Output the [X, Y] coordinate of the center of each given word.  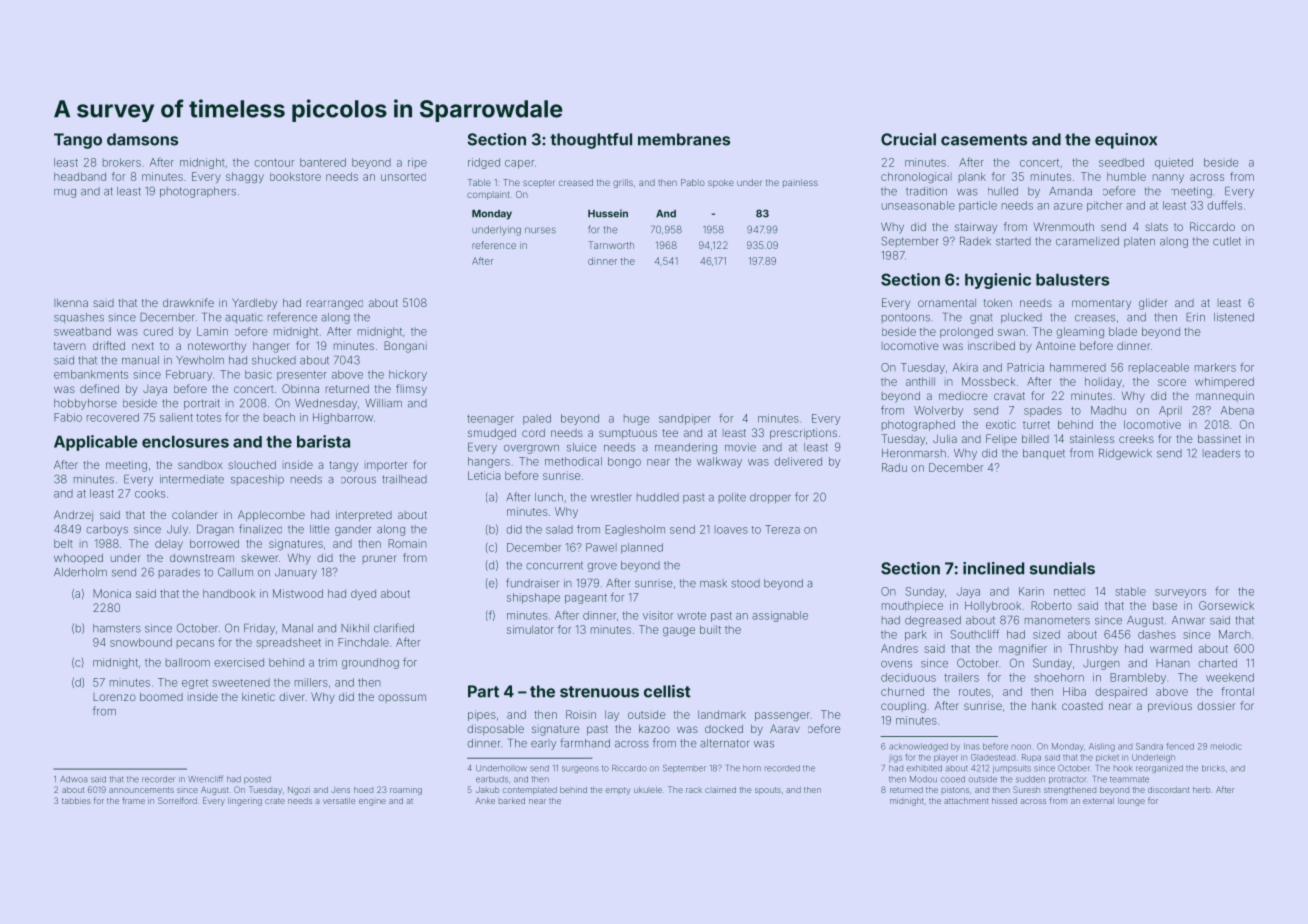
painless [800, 183]
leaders [1221, 453]
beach [279, 417]
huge [636, 419]
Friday [259, 629]
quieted [1174, 163]
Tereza [782, 529]
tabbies [76, 801]
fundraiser [532, 583]
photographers [198, 192]
